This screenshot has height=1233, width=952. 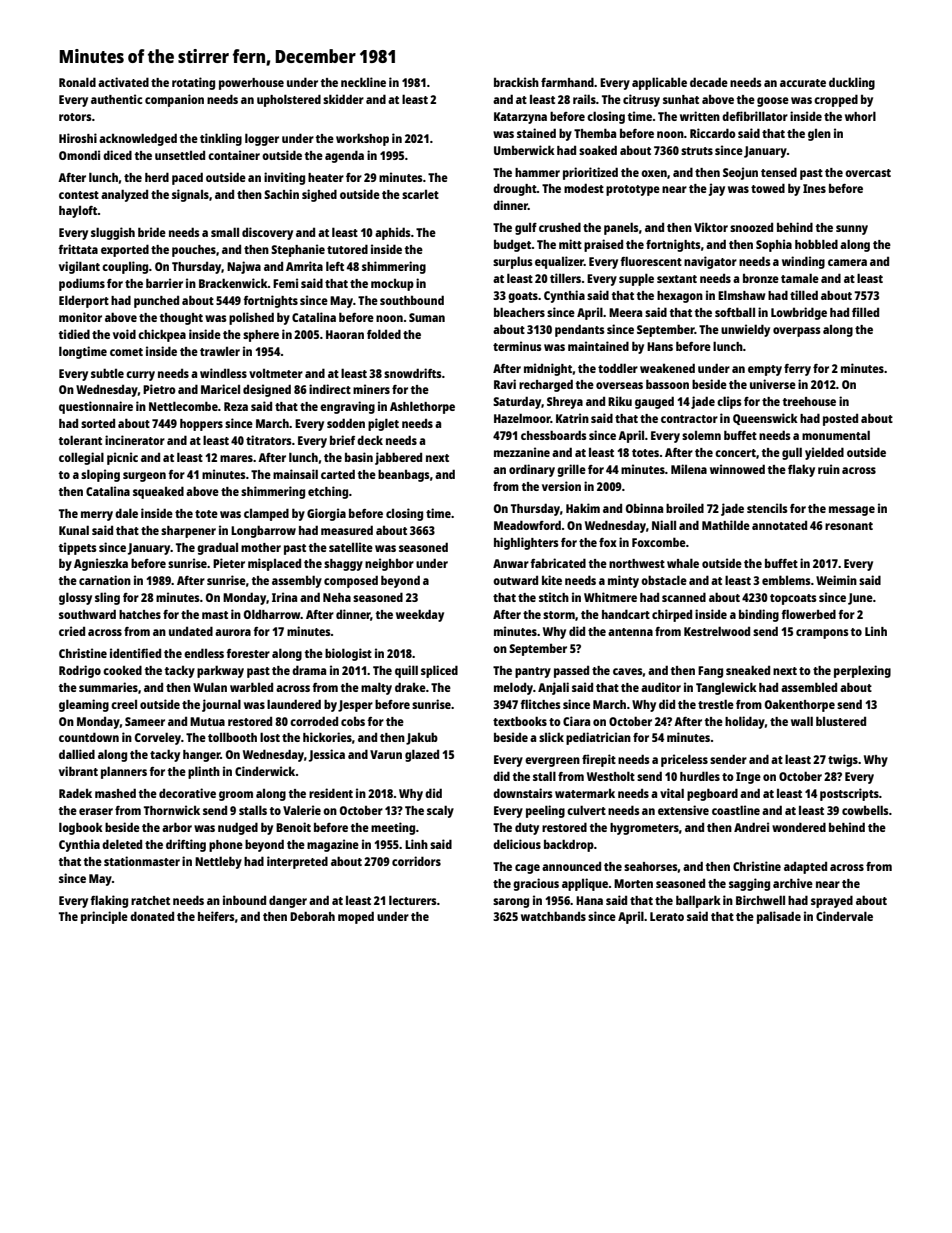 What do you see at coordinates (96, 407) in the screenshot?
I see `questionnaire` at bounding box center [96, 407].
